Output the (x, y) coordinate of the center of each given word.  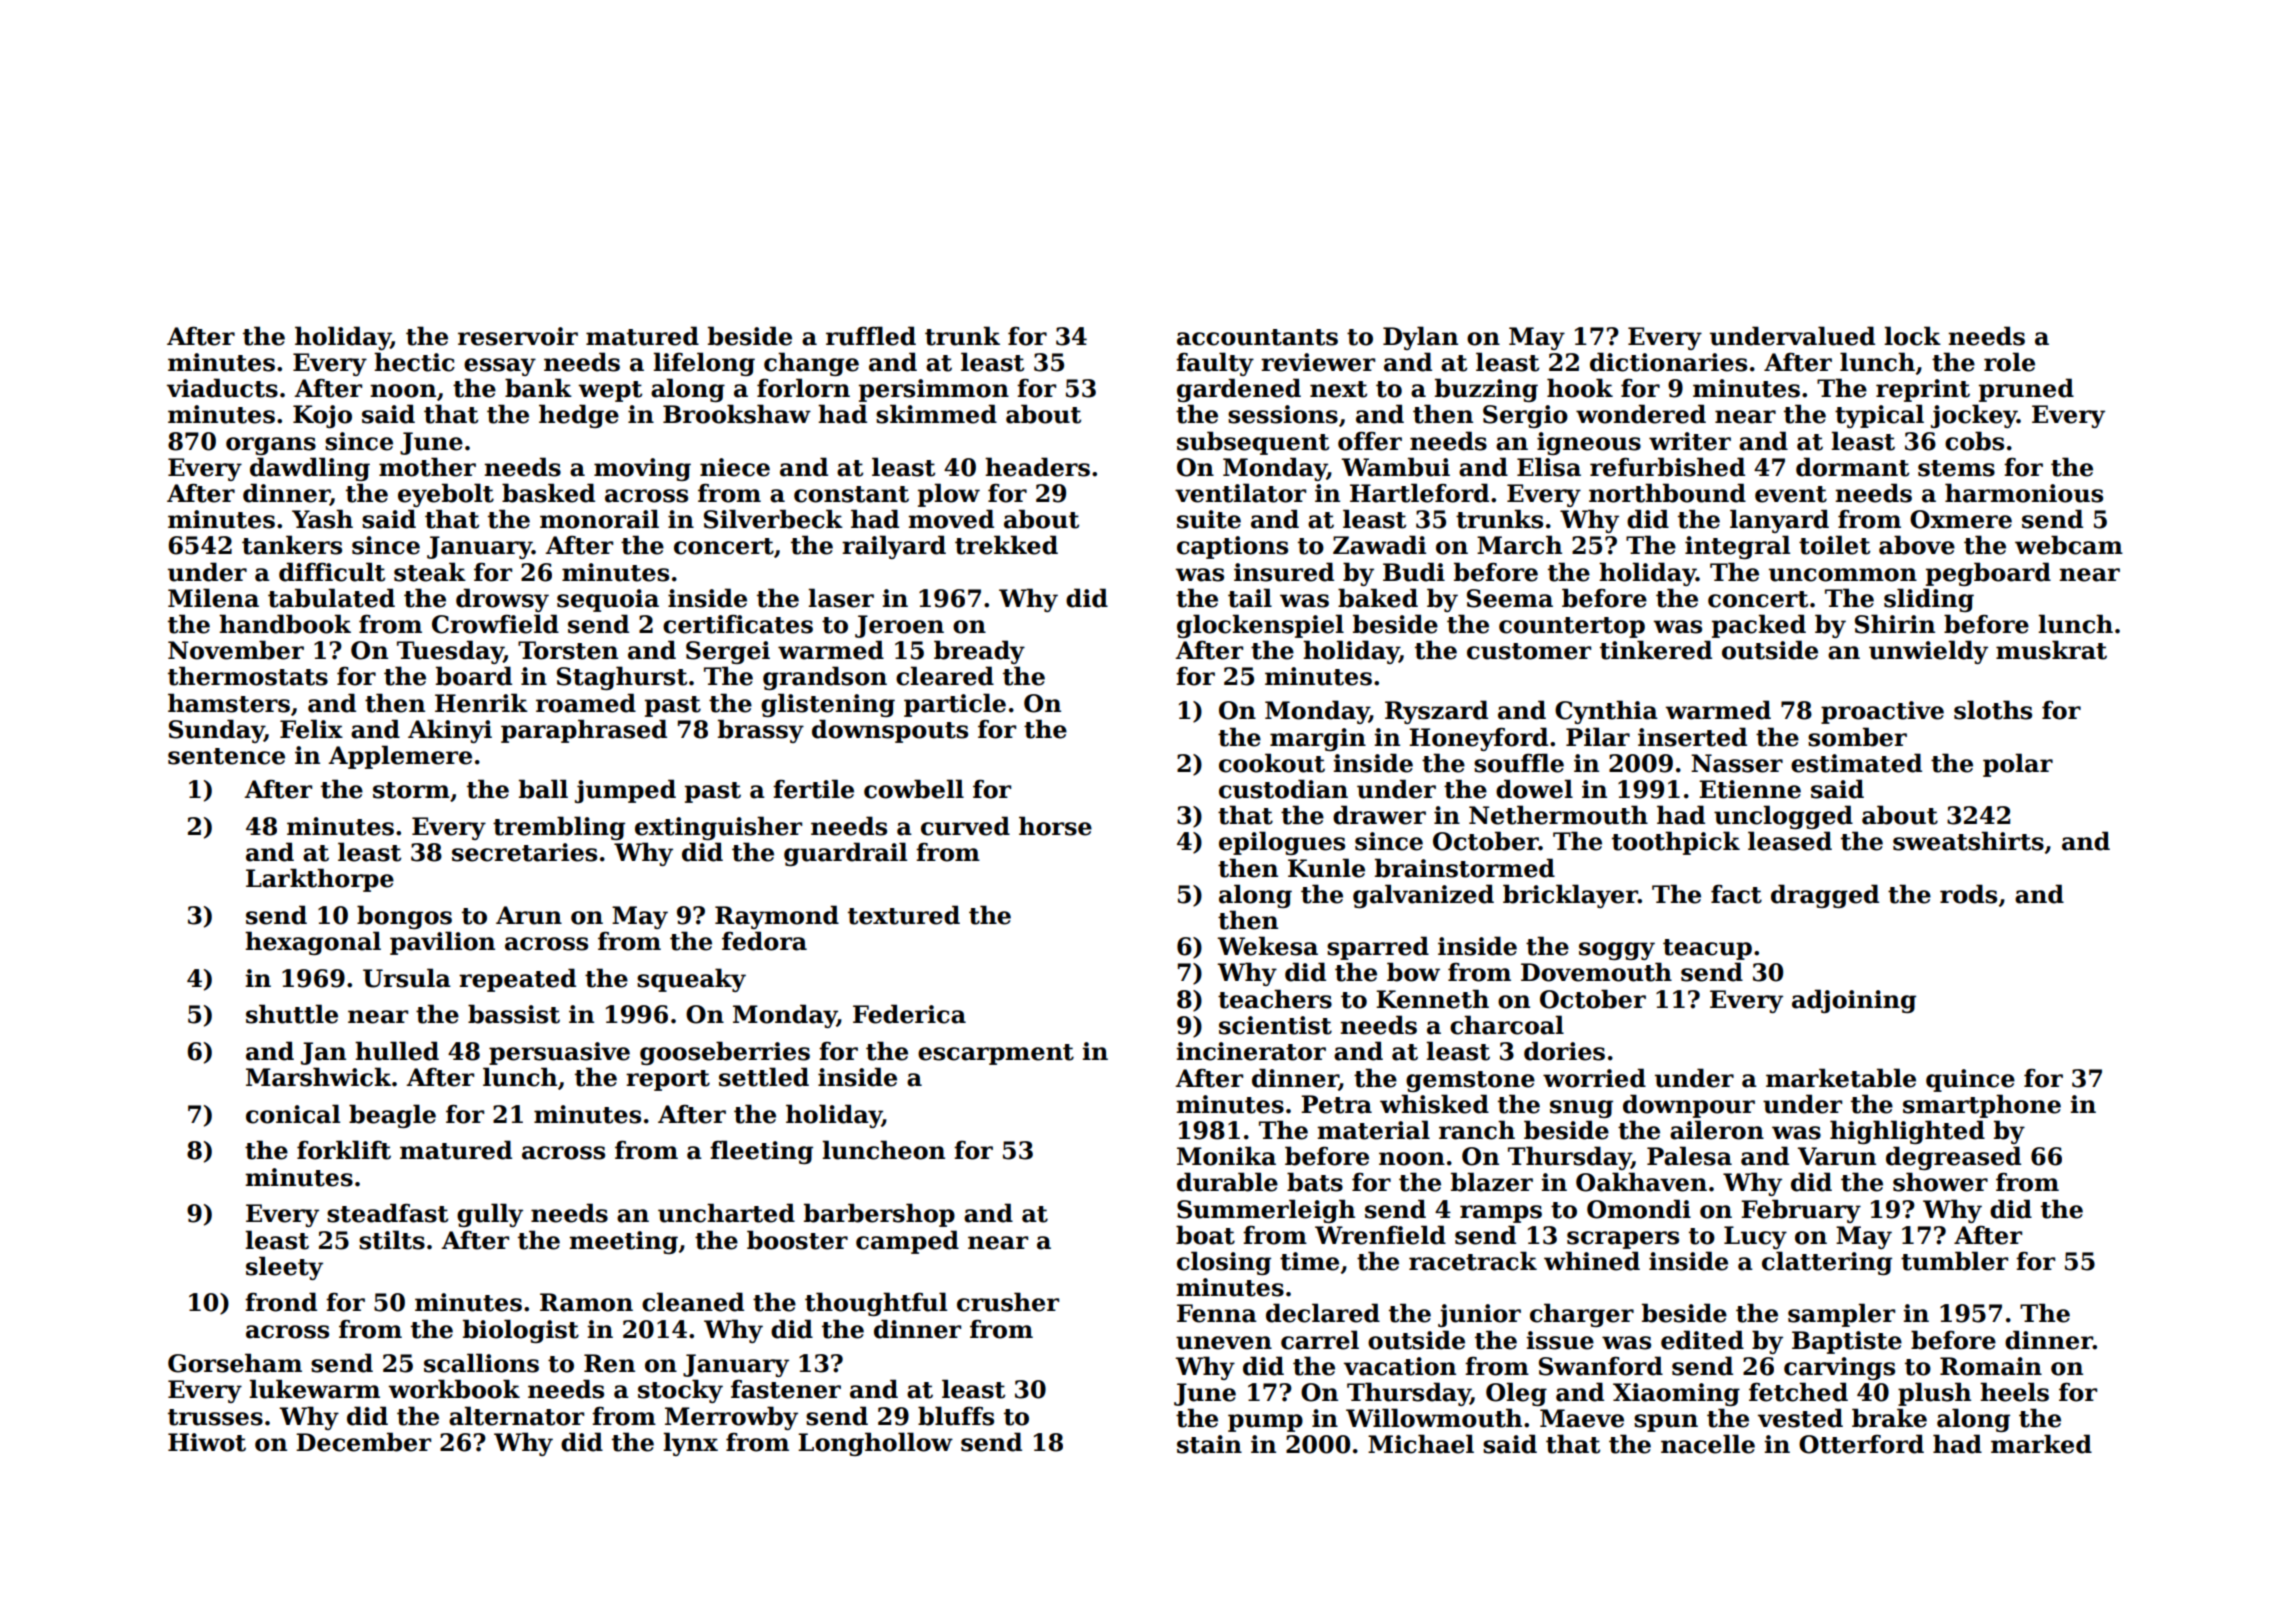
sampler (1841, 1315)
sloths (1993, 710)
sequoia (608, 600)
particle (955, 705)
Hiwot (207, 1442)
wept (610, 391)
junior (1479, 1315)
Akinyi (450, 731)
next (1338, 389)
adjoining (1854, 1001)
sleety (284, 1268)
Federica (909, 1014)
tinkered (1656, 650)
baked (1378, 598)
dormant (1852, 467)
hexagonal (313, 943)
